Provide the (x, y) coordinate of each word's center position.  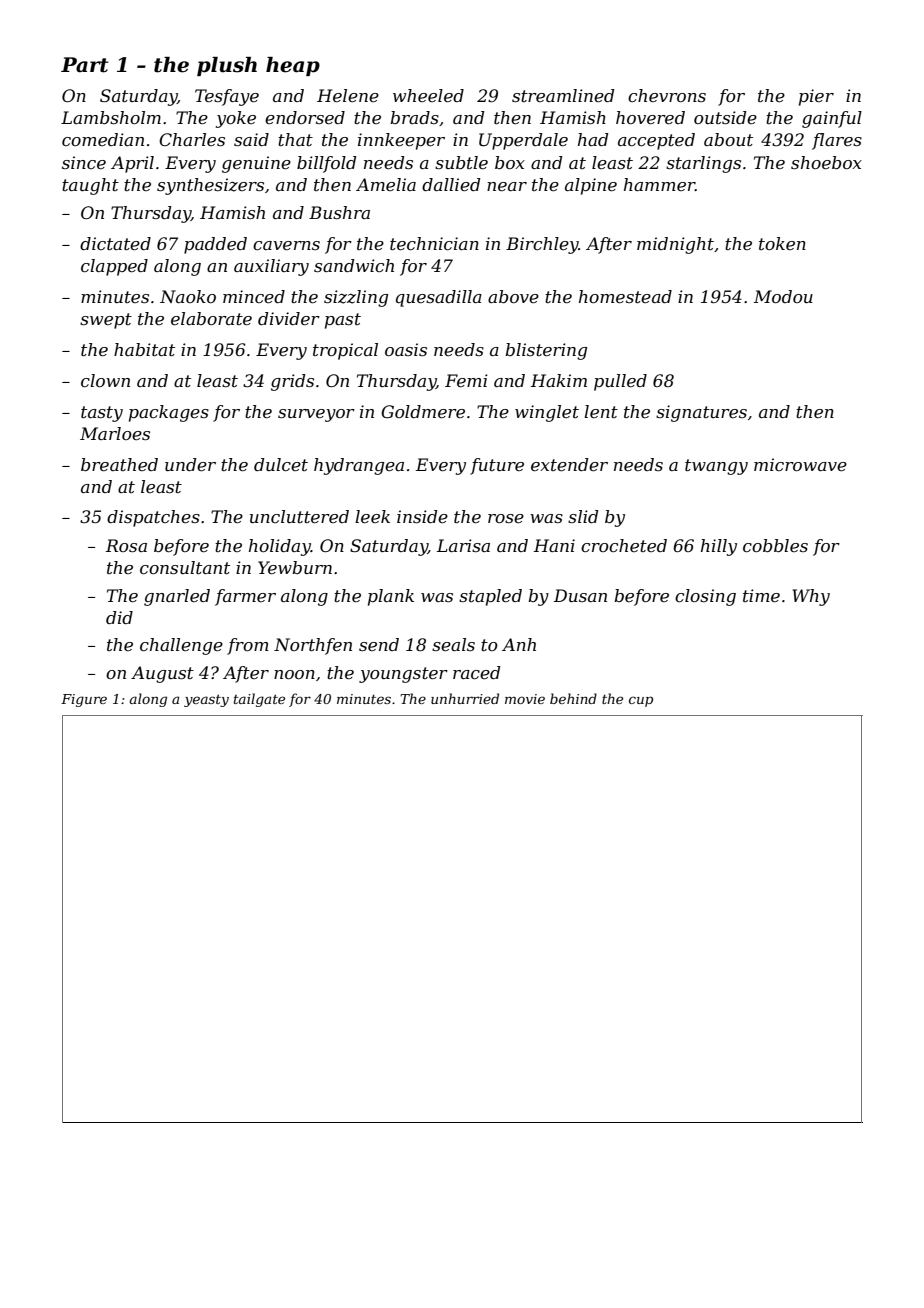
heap (293, 66)
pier (816, 97)
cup (641, 701)
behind (573, 698)
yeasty (206, 700)
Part (84, 65)
